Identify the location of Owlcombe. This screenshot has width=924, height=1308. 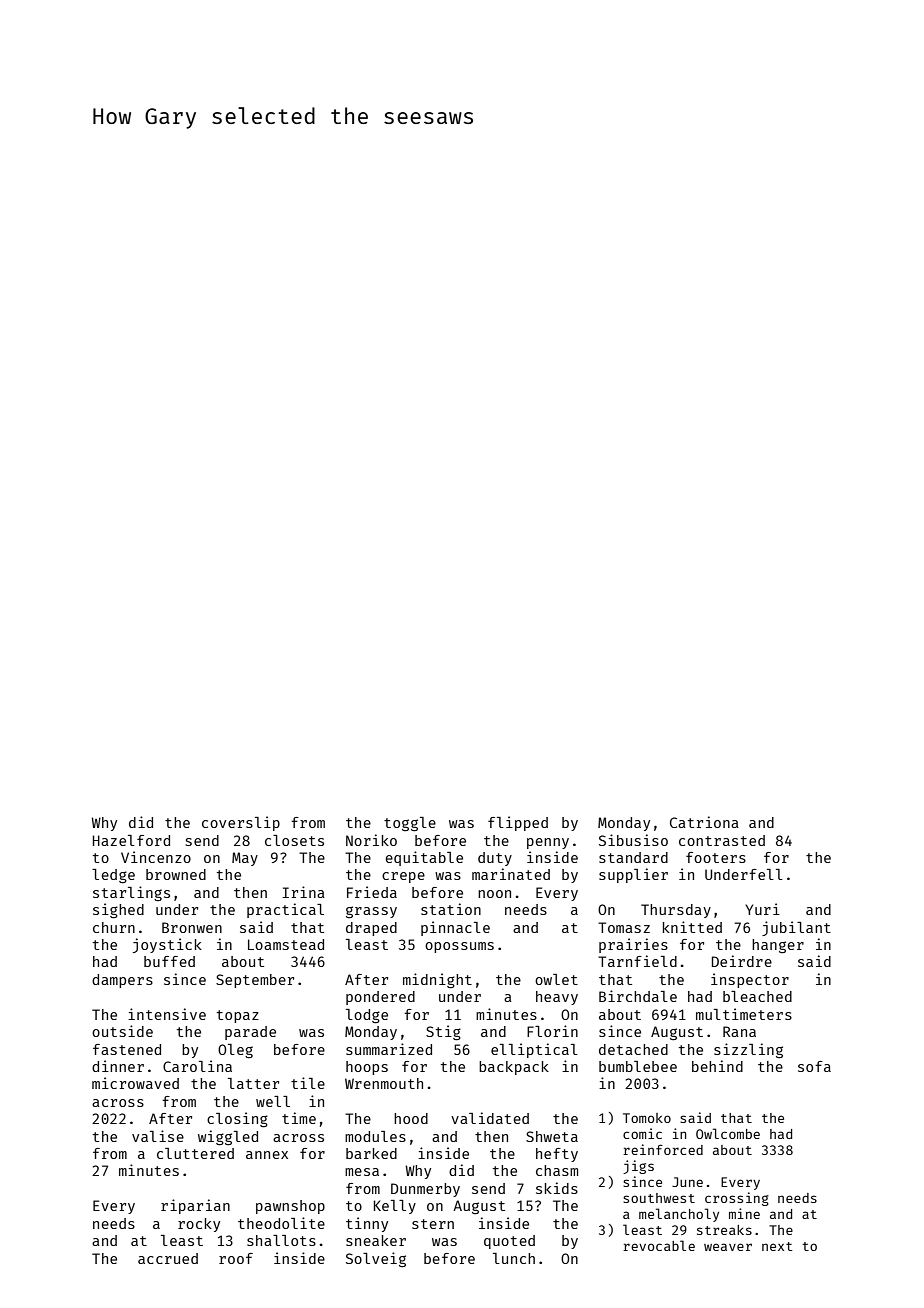
(728, 1133).
